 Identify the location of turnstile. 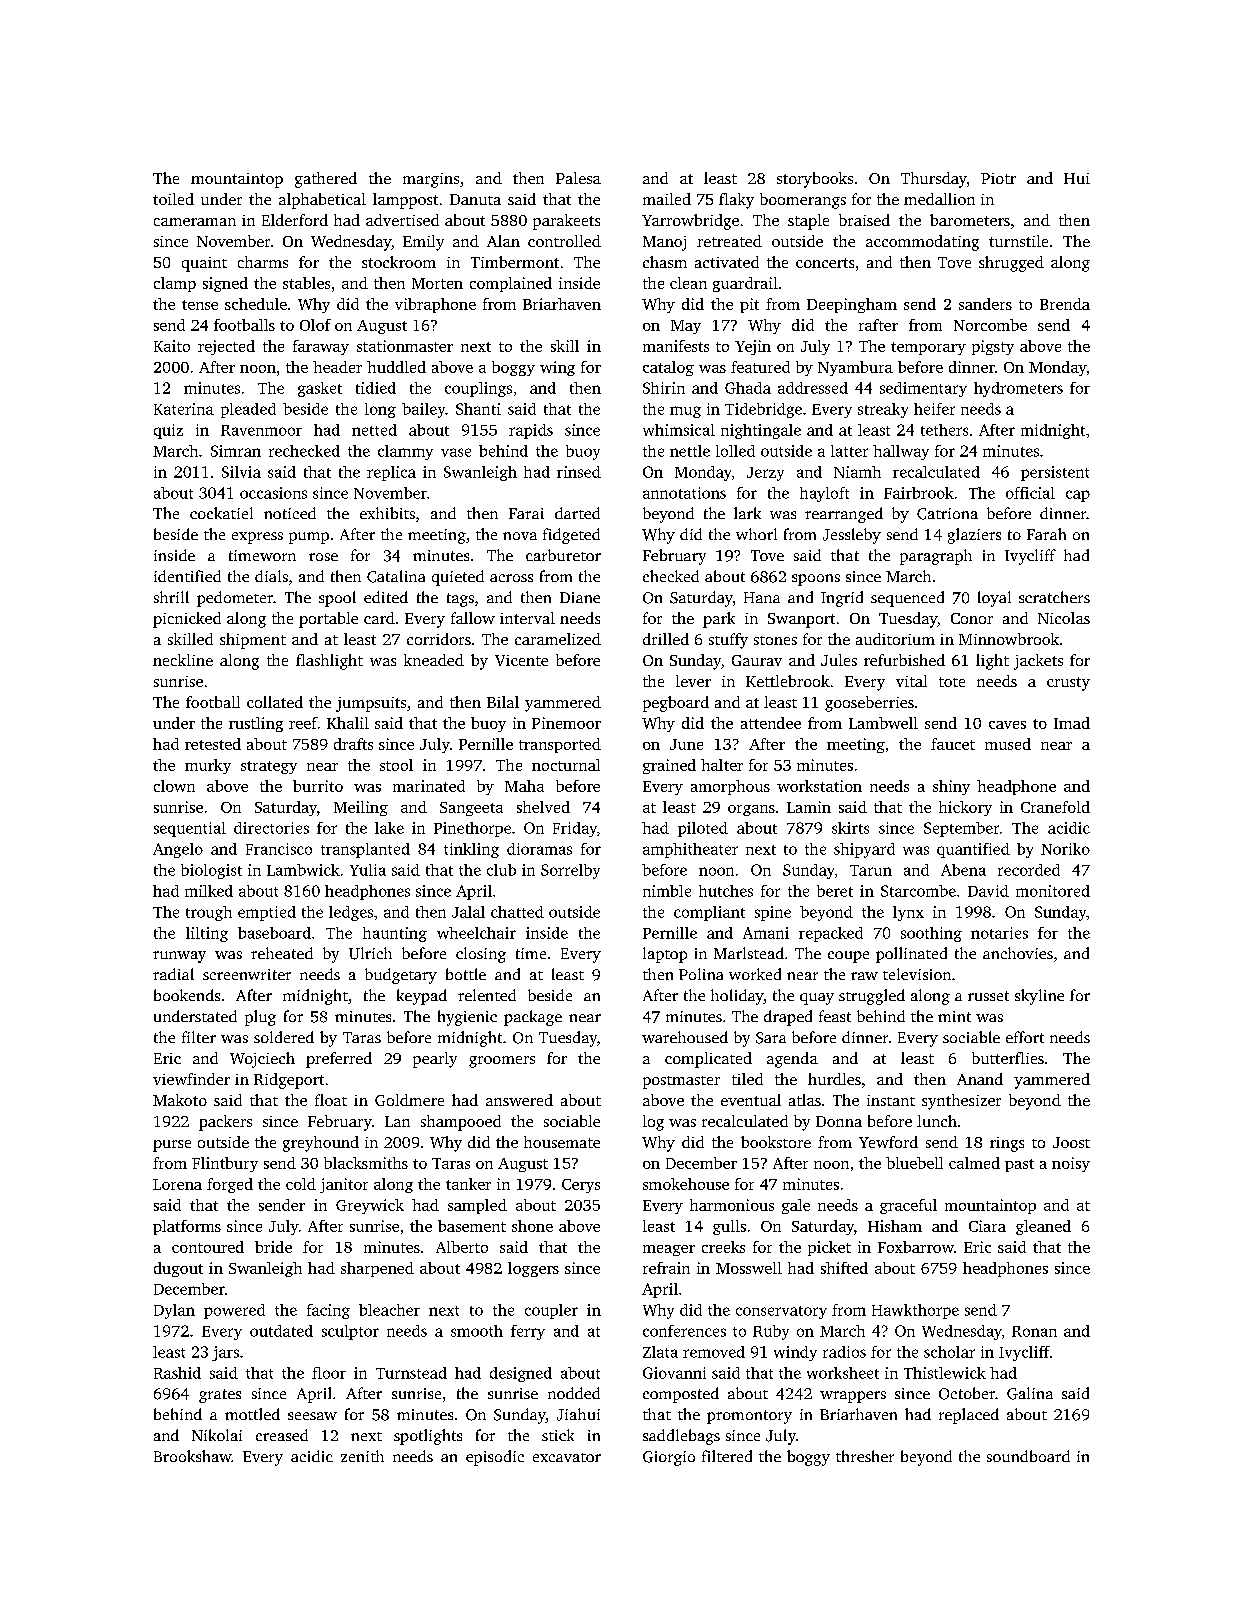
(1018, 241).
